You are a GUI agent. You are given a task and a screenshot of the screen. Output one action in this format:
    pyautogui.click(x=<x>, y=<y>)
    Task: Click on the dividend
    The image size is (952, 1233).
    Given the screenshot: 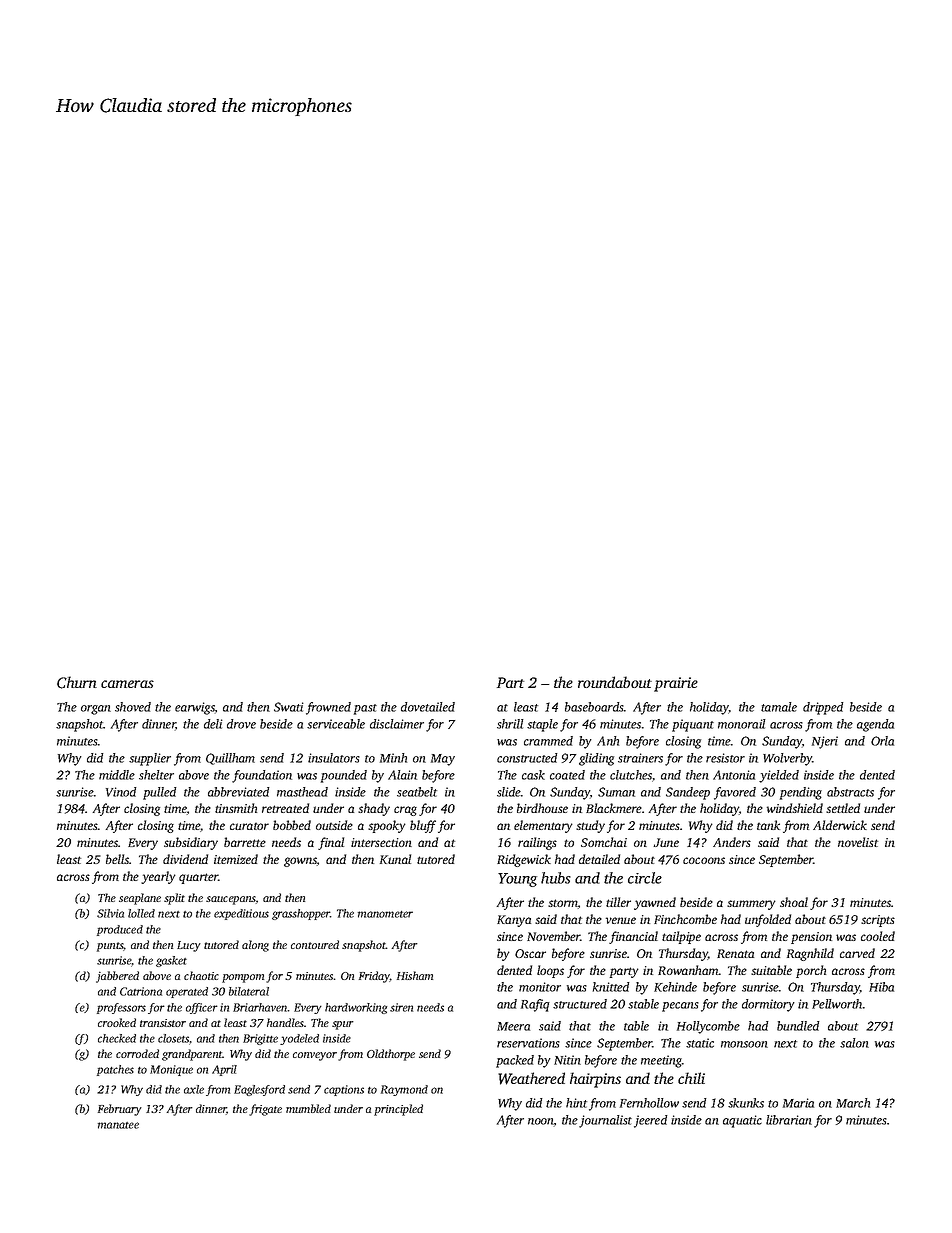 What is the action you would take?
    pyautogui.click(x=185, y=859)
